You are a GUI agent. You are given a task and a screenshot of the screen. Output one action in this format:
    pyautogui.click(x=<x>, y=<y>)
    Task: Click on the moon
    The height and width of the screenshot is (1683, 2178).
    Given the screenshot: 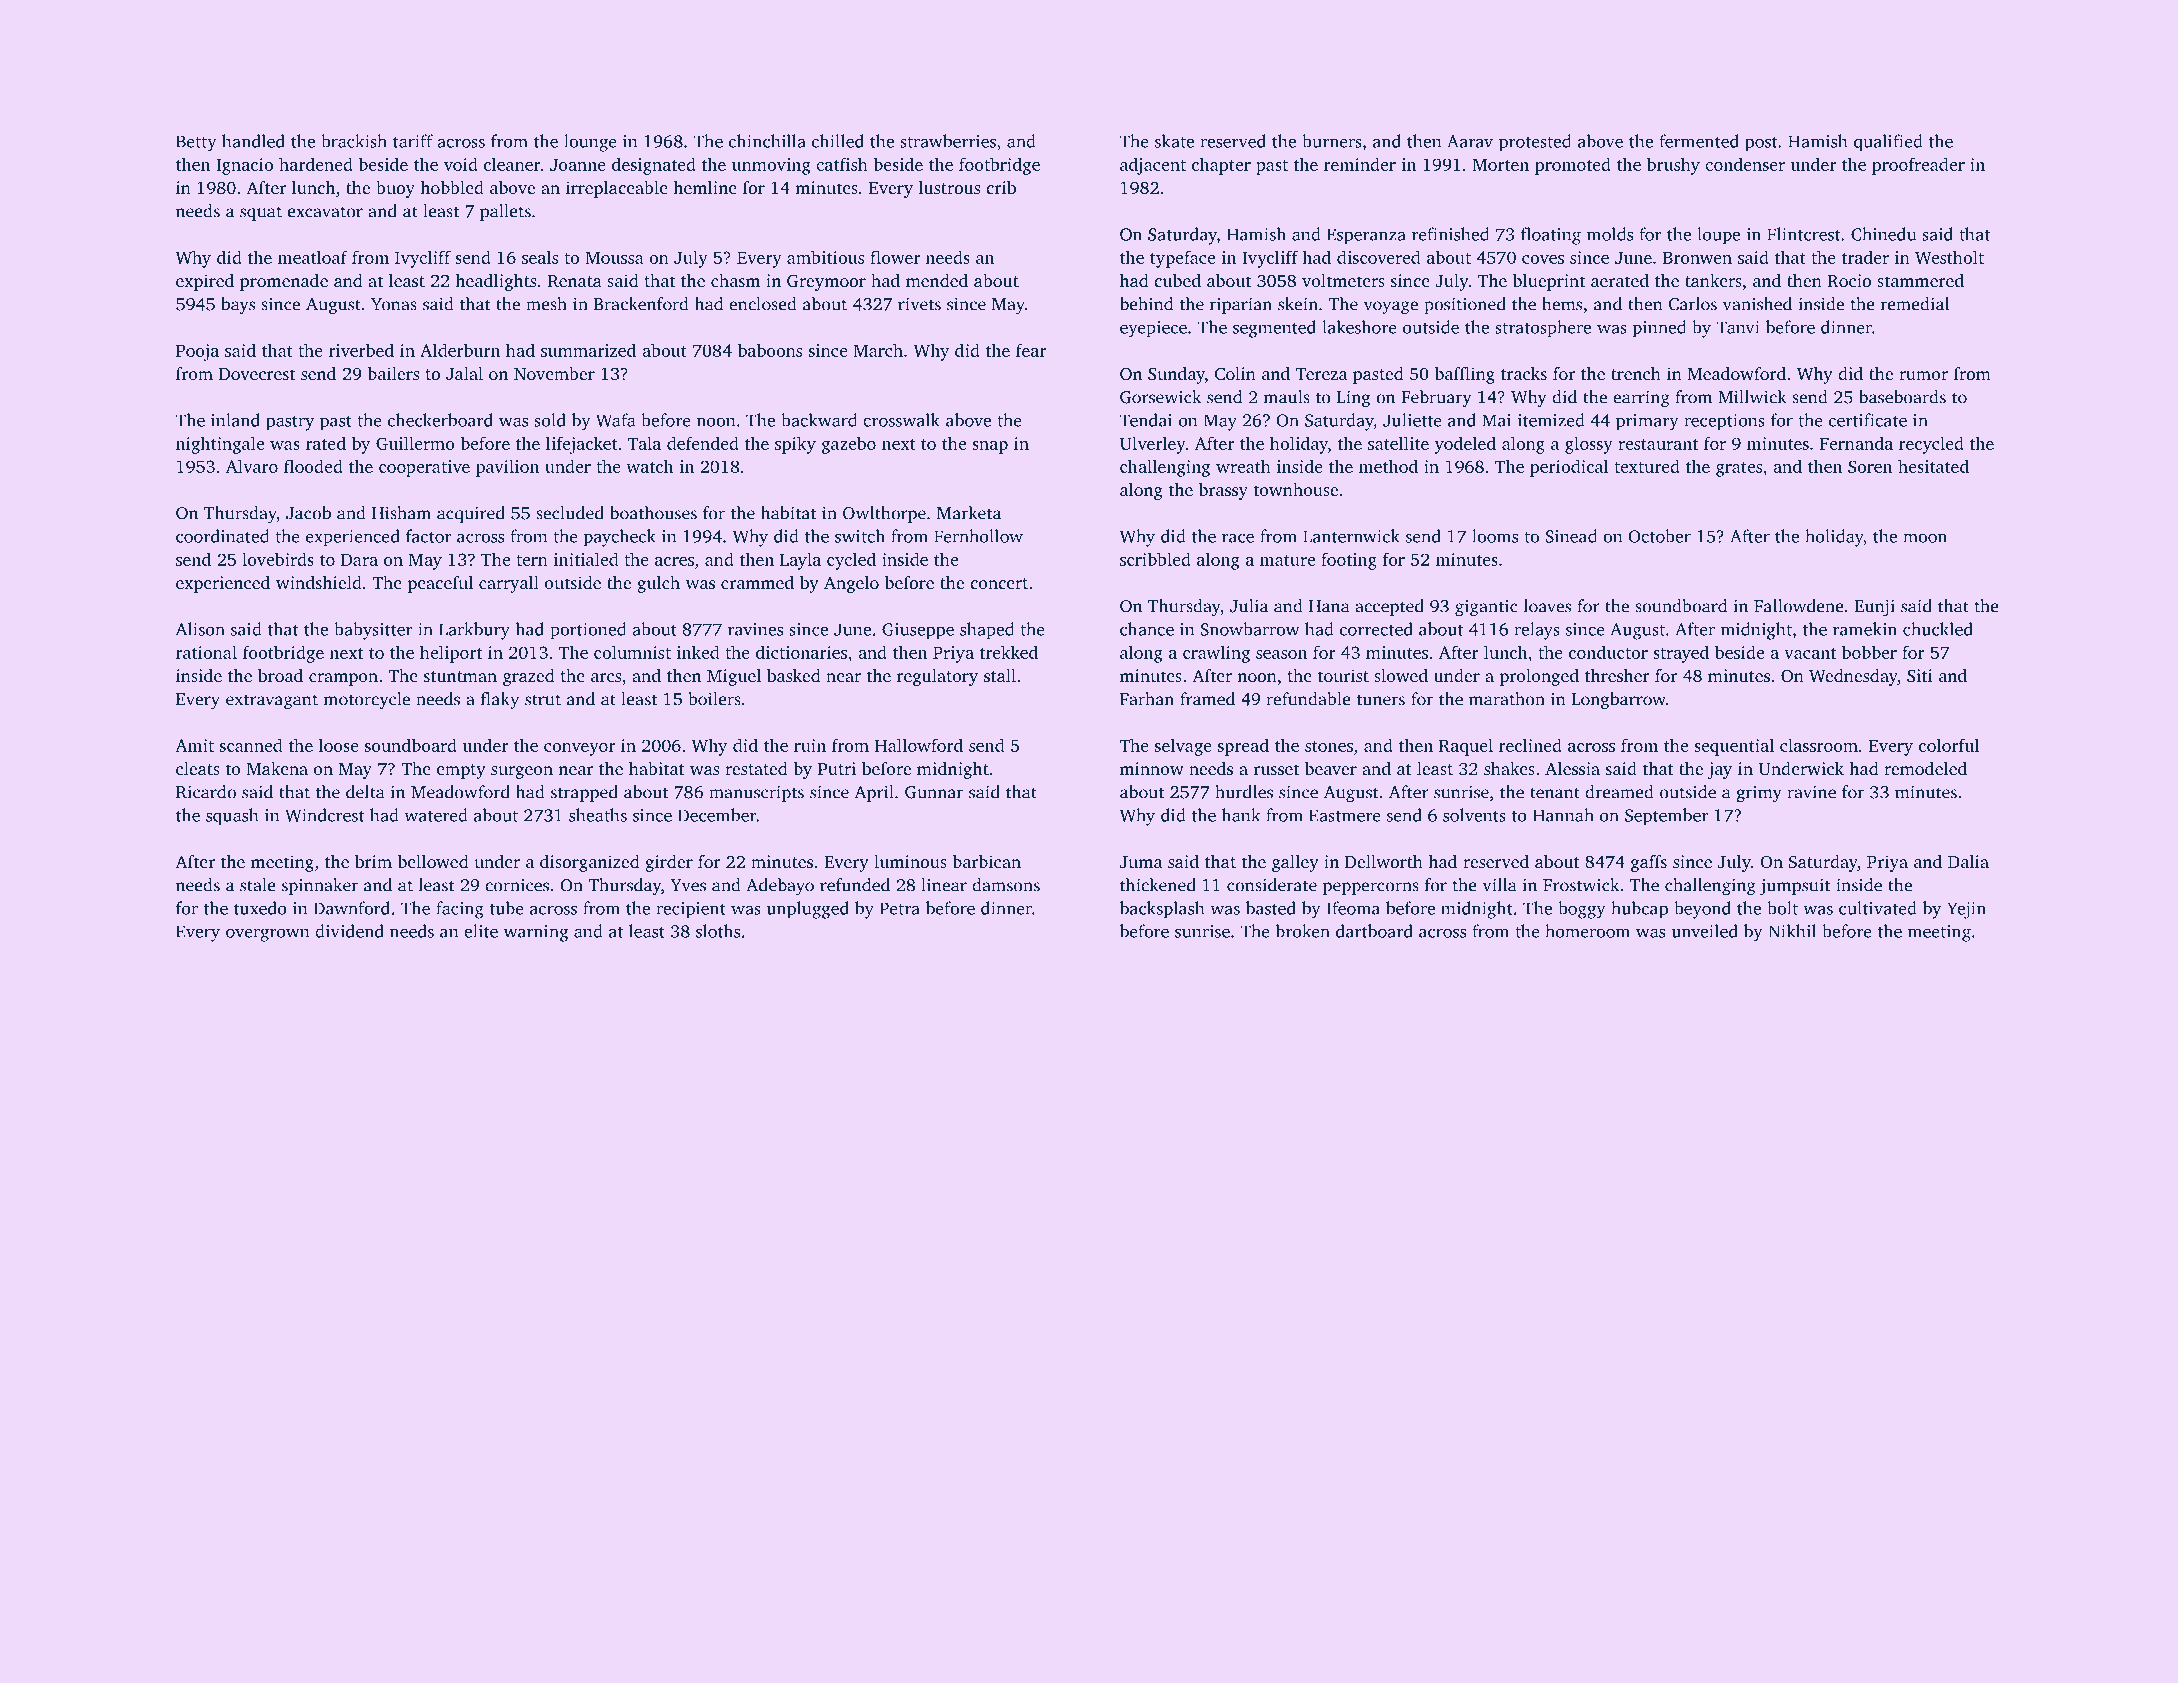 What is the action you would take?
    pyautogui.click(x=1925, y=538)
